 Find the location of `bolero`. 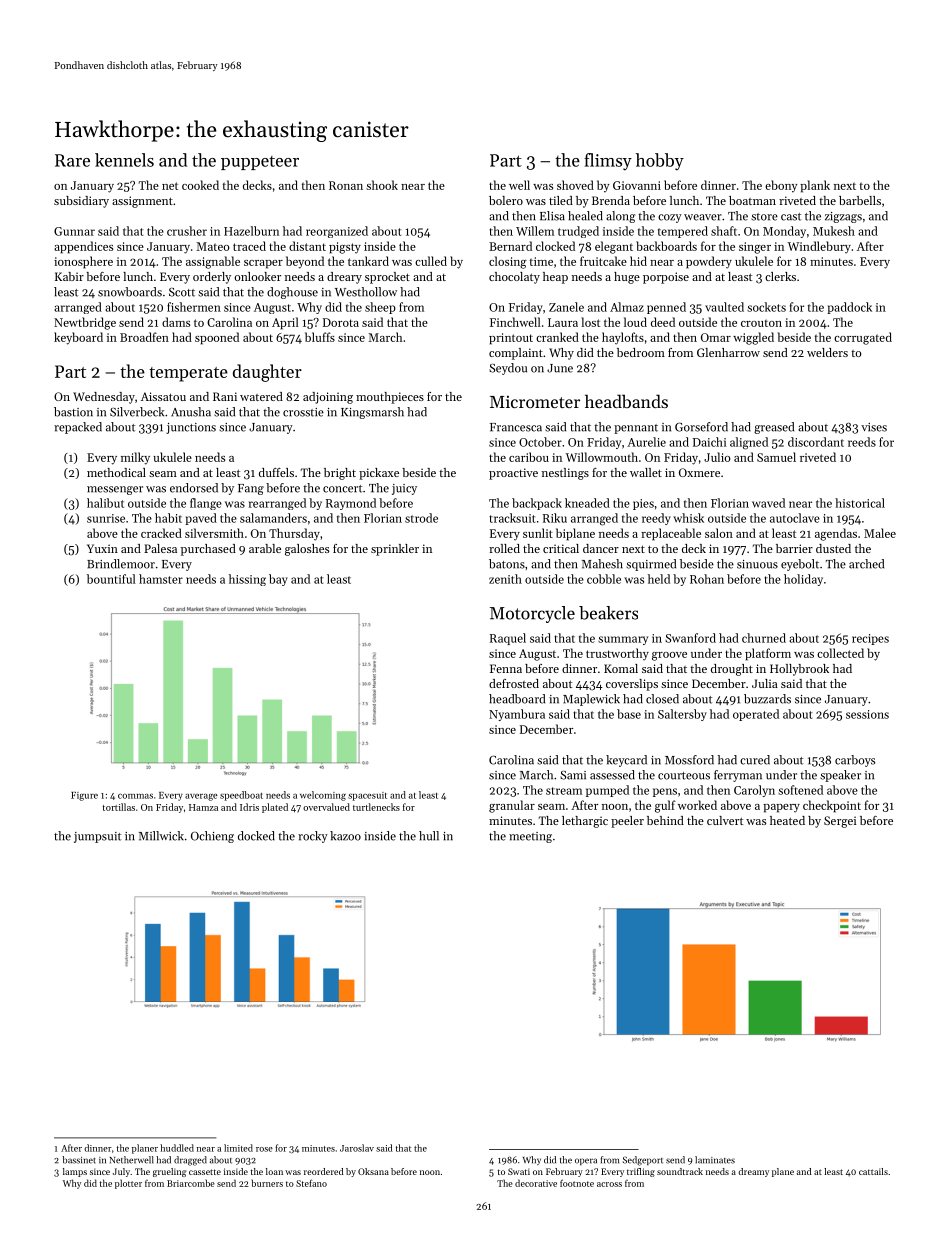

bolero is located at coordinates (506, 200).
